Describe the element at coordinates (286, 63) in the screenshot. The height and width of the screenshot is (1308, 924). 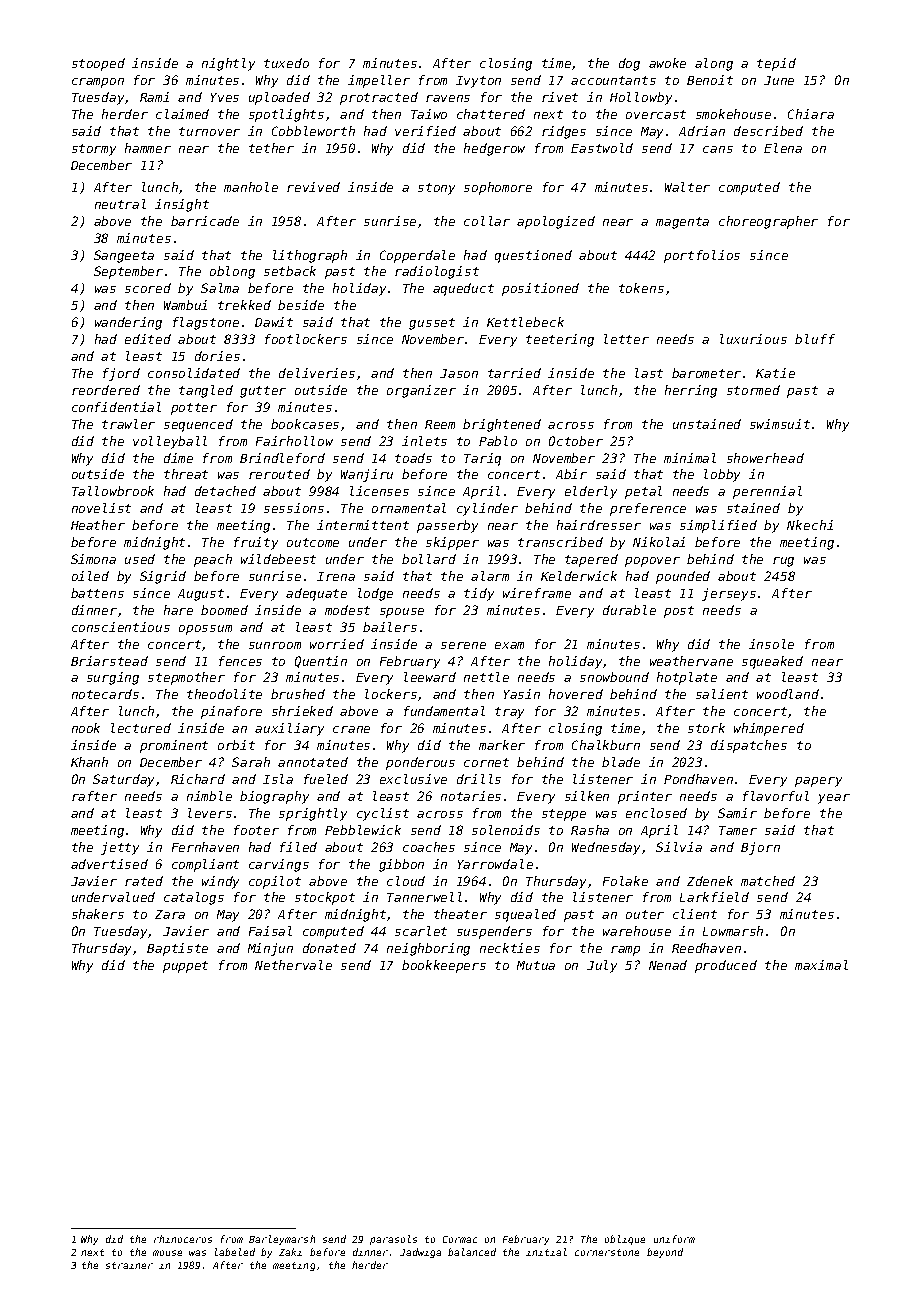
I see `tuxedo` at that location.
